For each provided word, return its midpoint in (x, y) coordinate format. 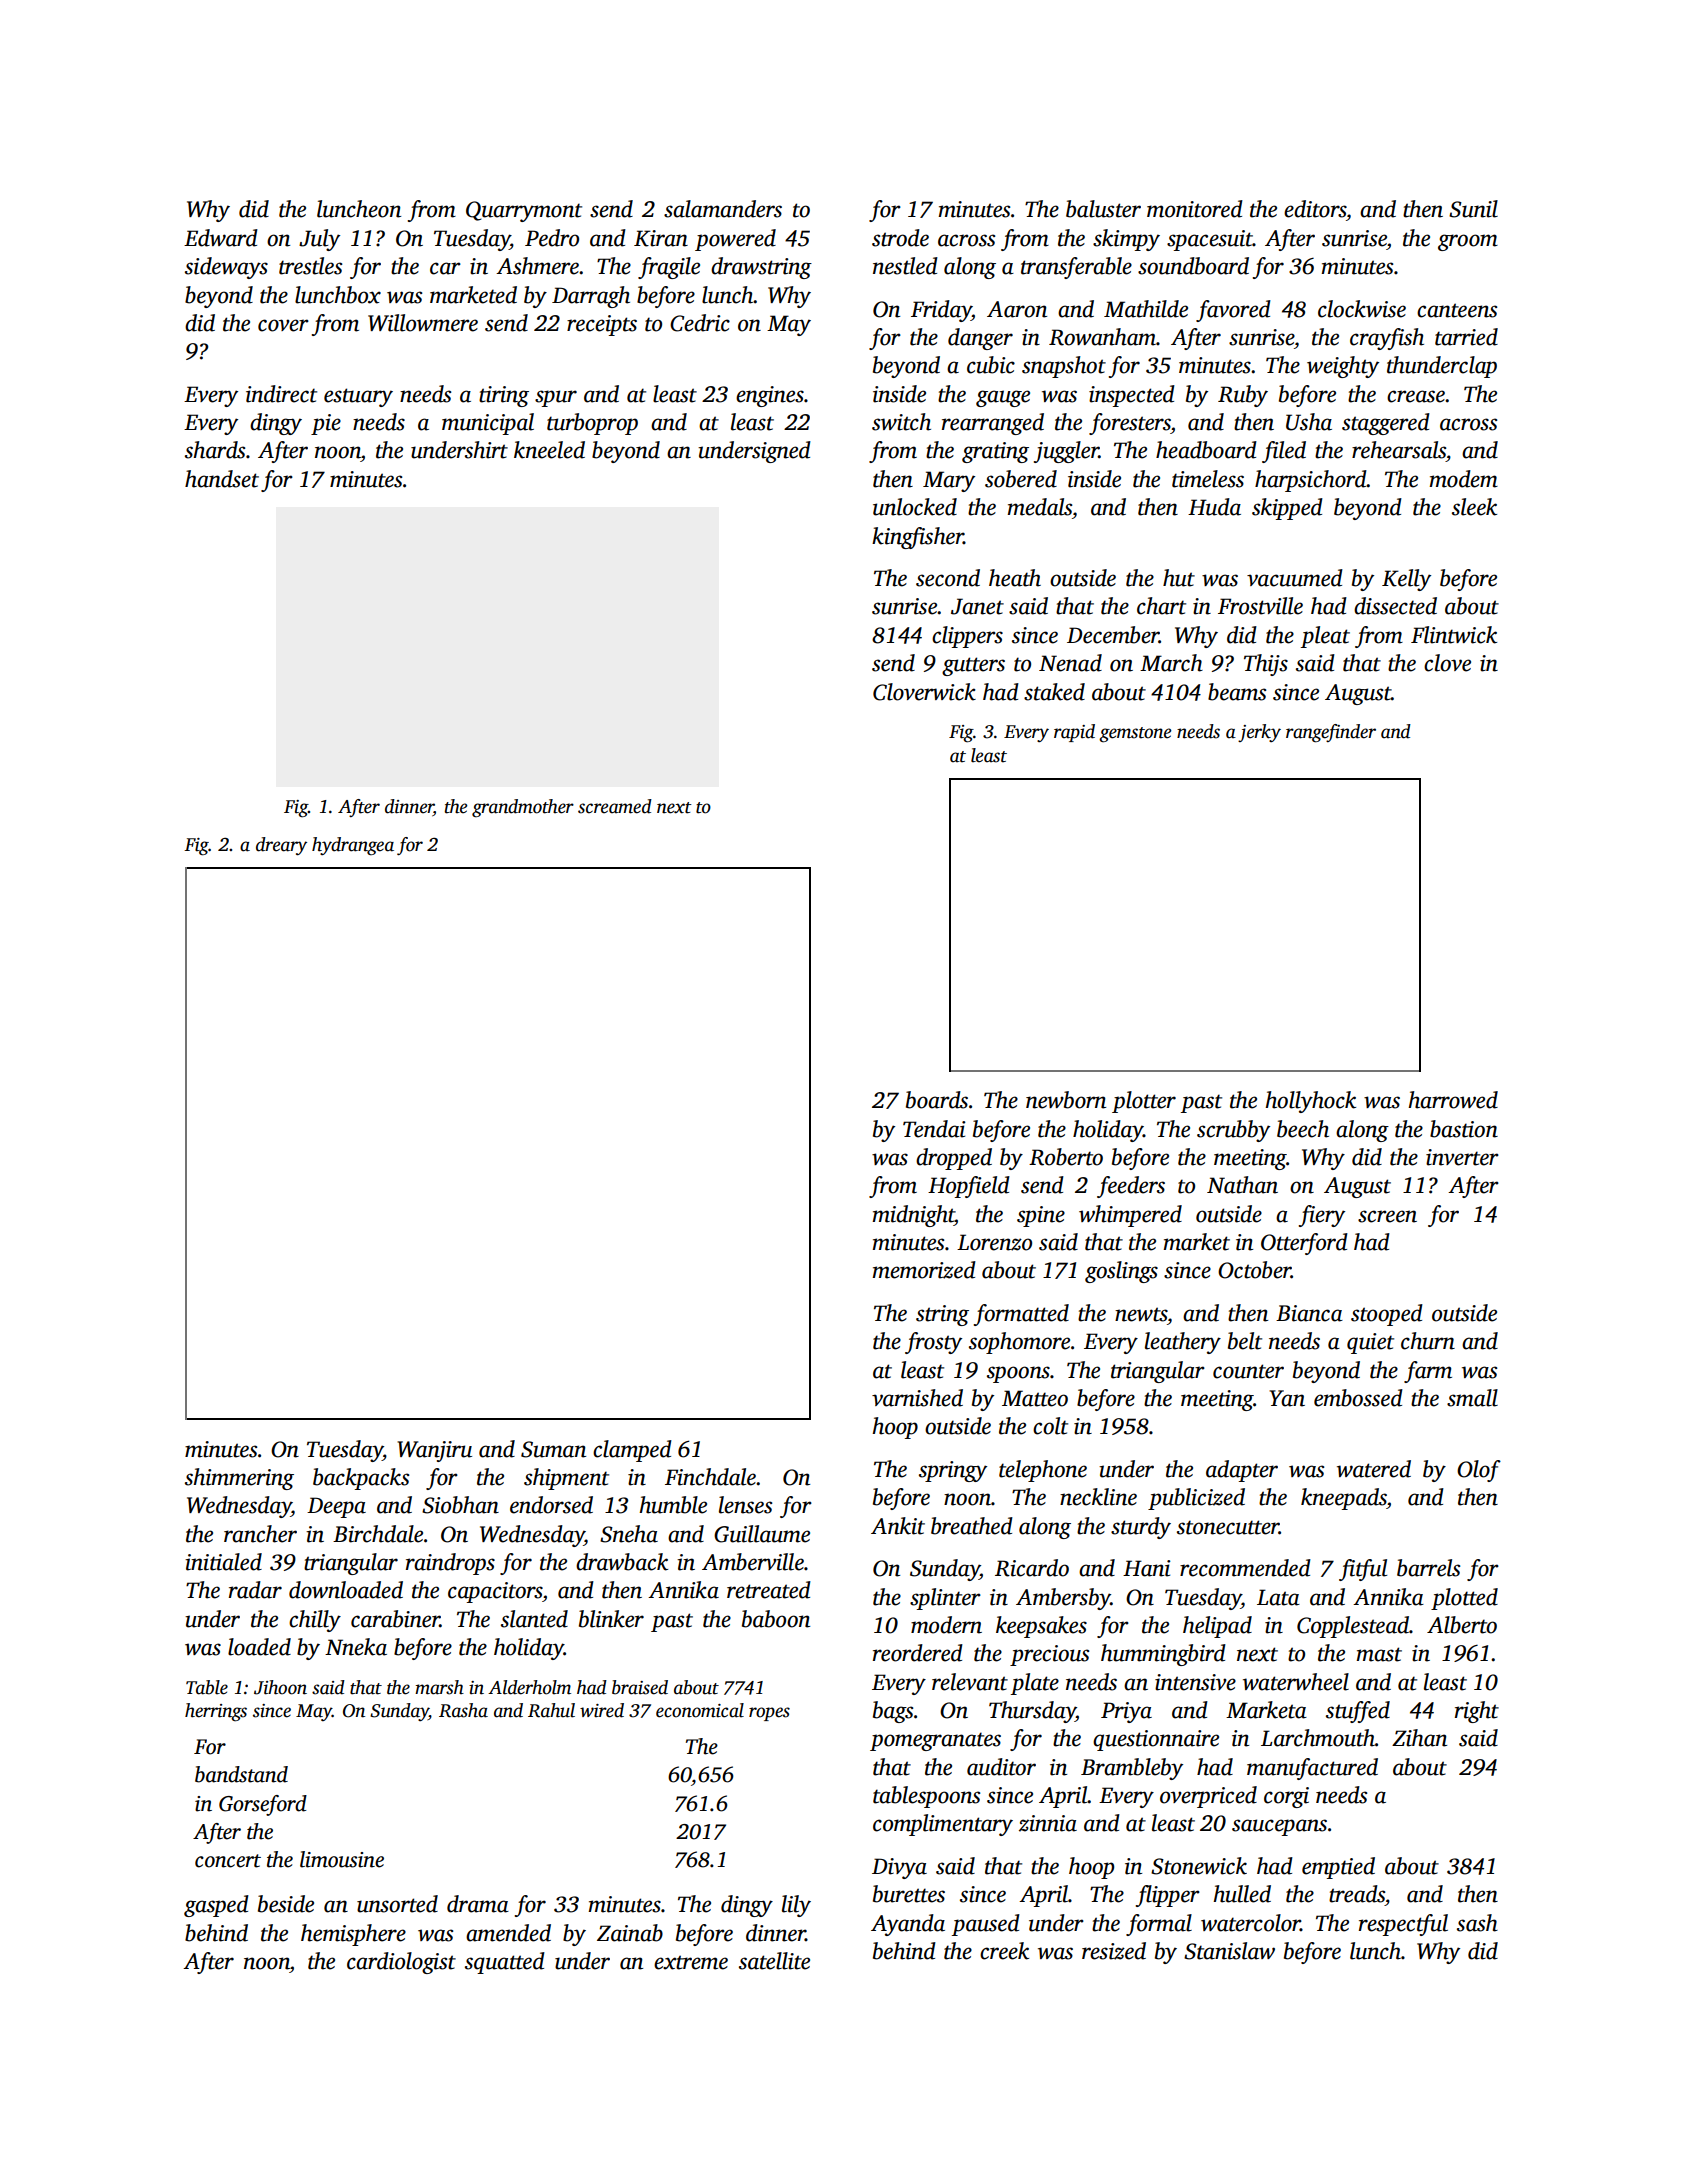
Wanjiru (434, 1451)
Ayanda (908, 1925)
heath (1015, 578)
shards (215, 450)
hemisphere (353, 1935)
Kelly (1406, 580)
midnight (914, 1216)
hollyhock (1311, 1102)
